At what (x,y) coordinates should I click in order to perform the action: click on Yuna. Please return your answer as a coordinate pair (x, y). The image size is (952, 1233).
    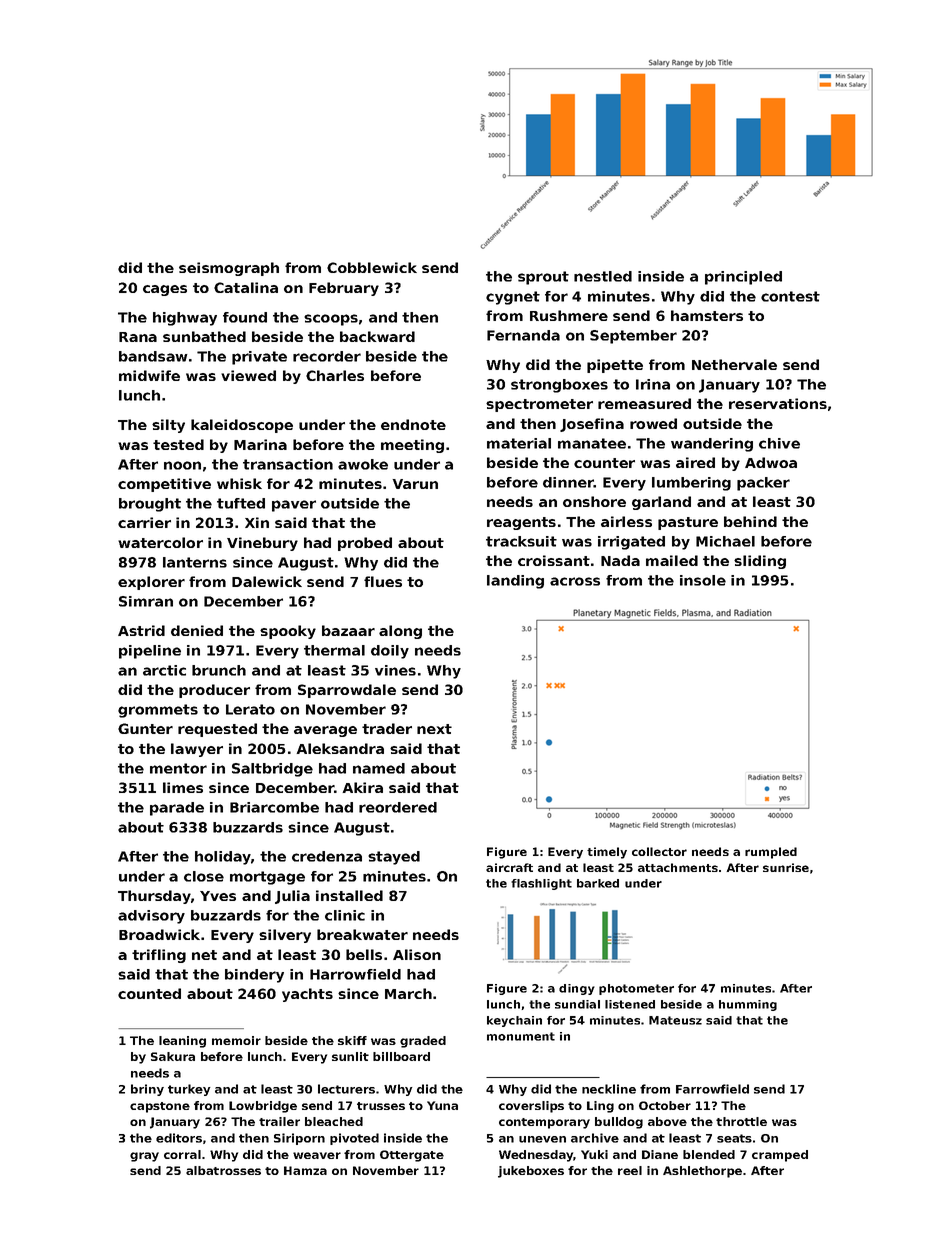
    Looking at the image, I should click on (442, 1105).
